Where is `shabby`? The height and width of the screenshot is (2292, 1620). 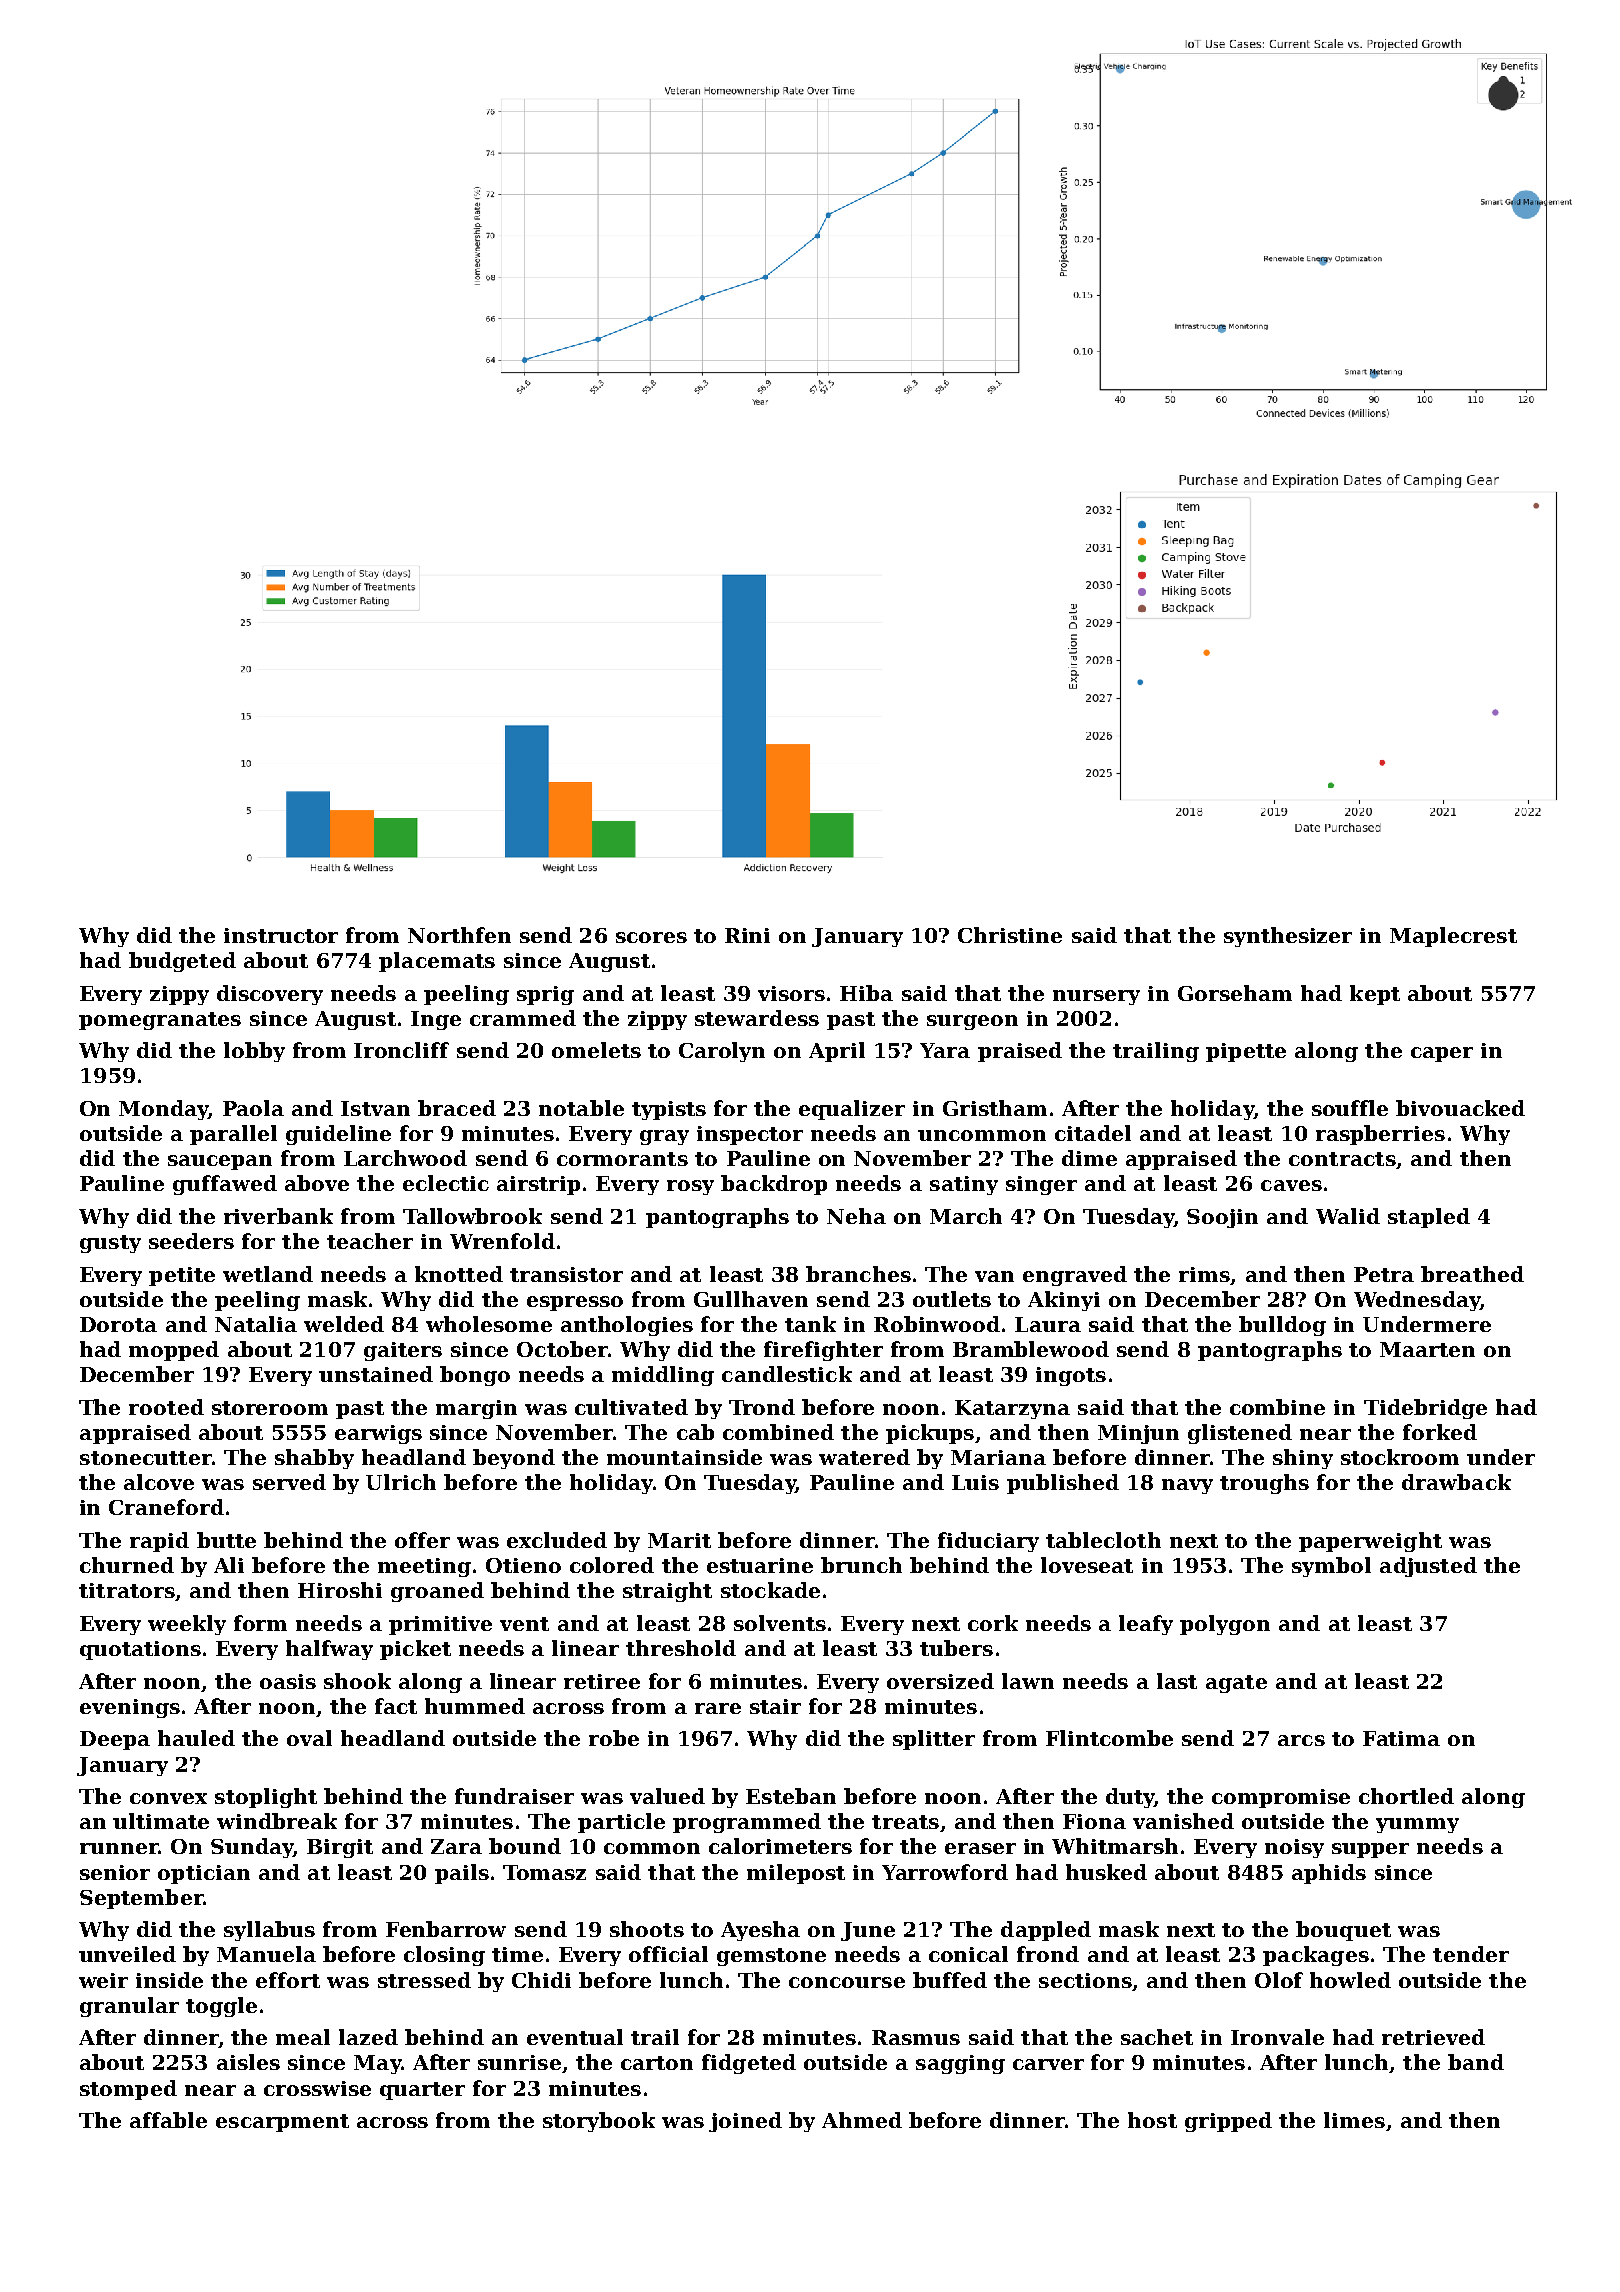 shabby is located at coordinates (314, 1459).
